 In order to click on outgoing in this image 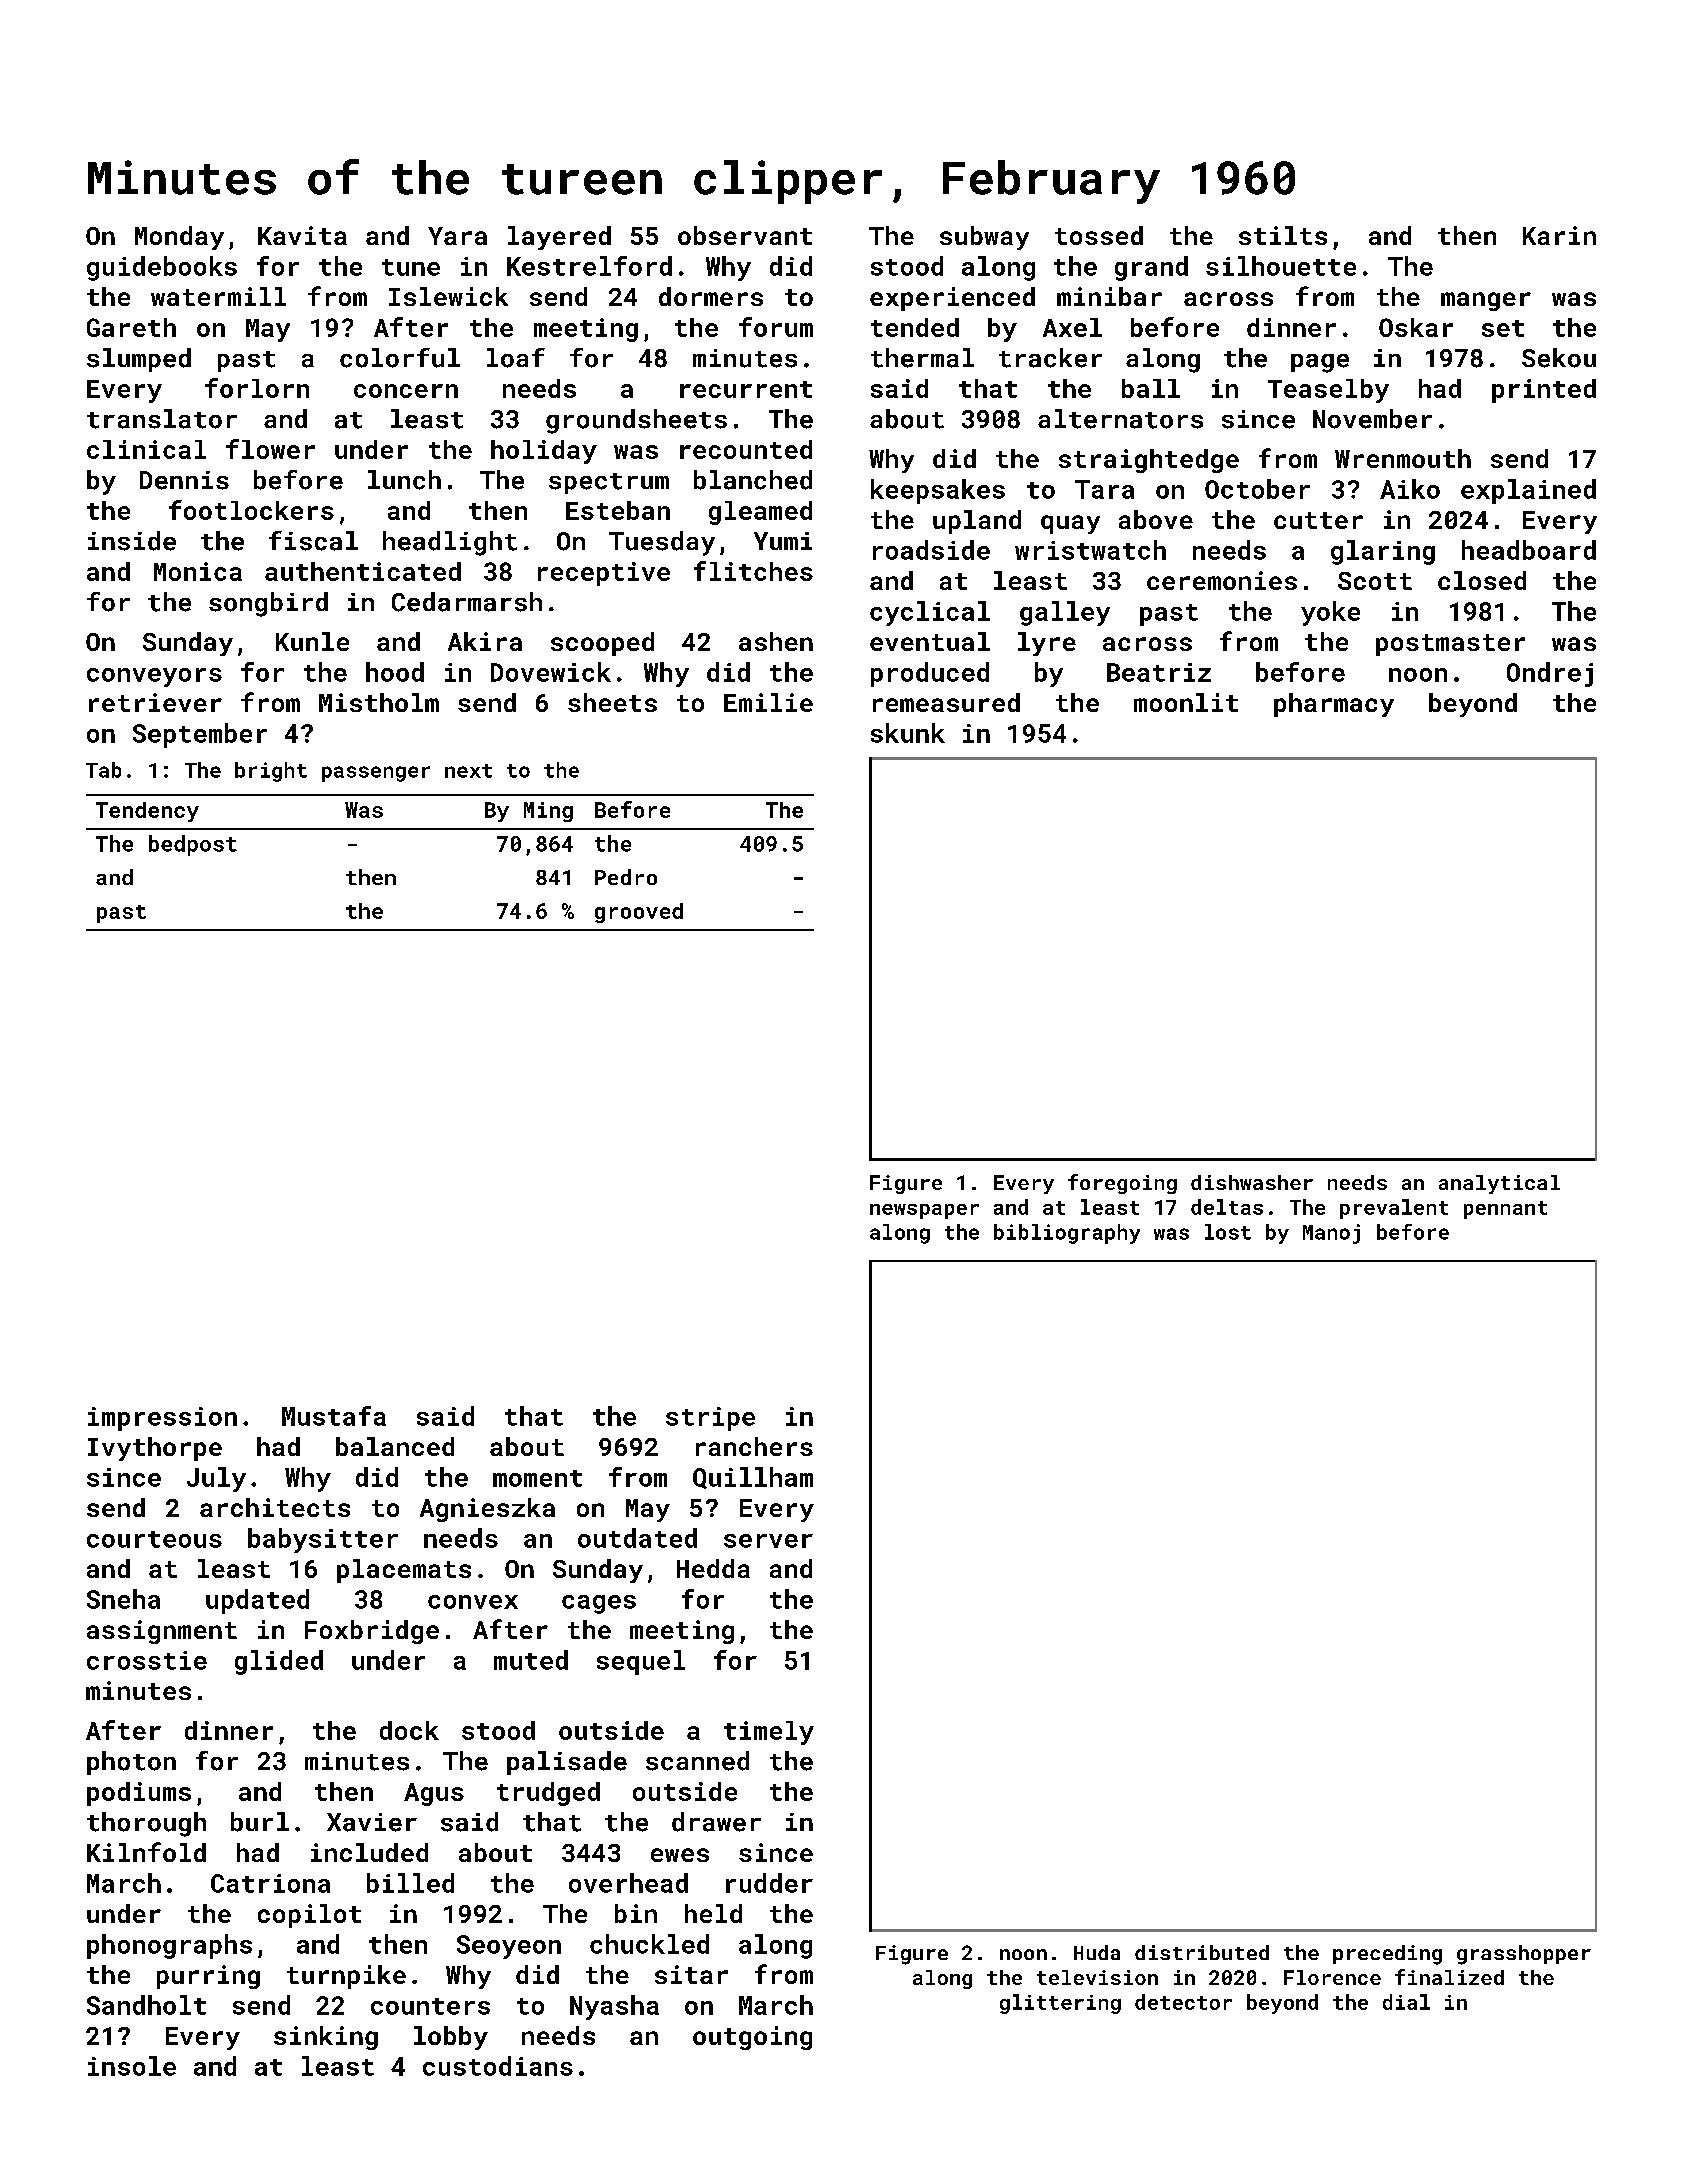, I will do `click(752, 2038)`.
